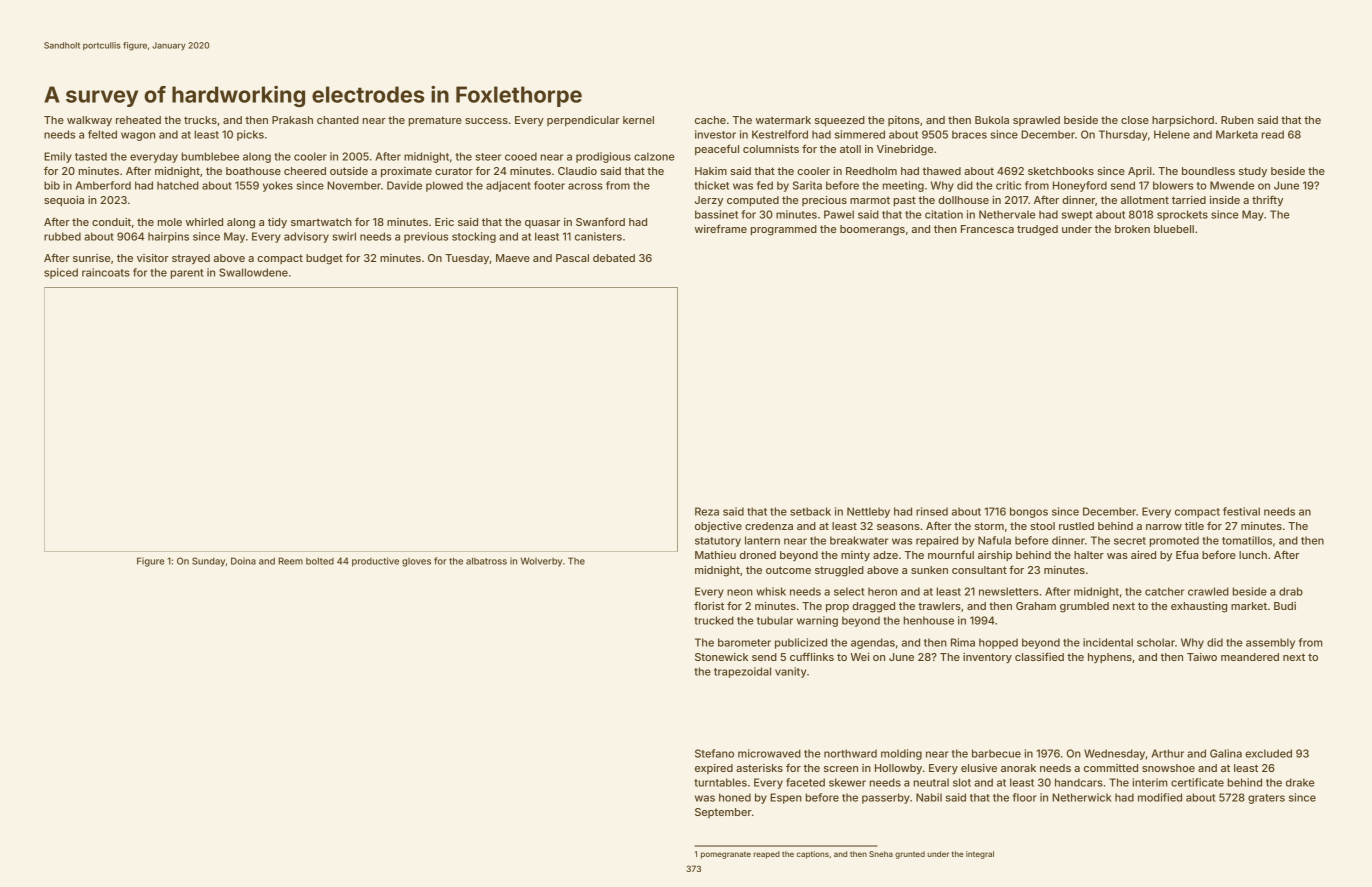 This document has width=1372, height=887. Describe the element at coordinates (721, 228) in the document. I see `wireframe` at that location.
